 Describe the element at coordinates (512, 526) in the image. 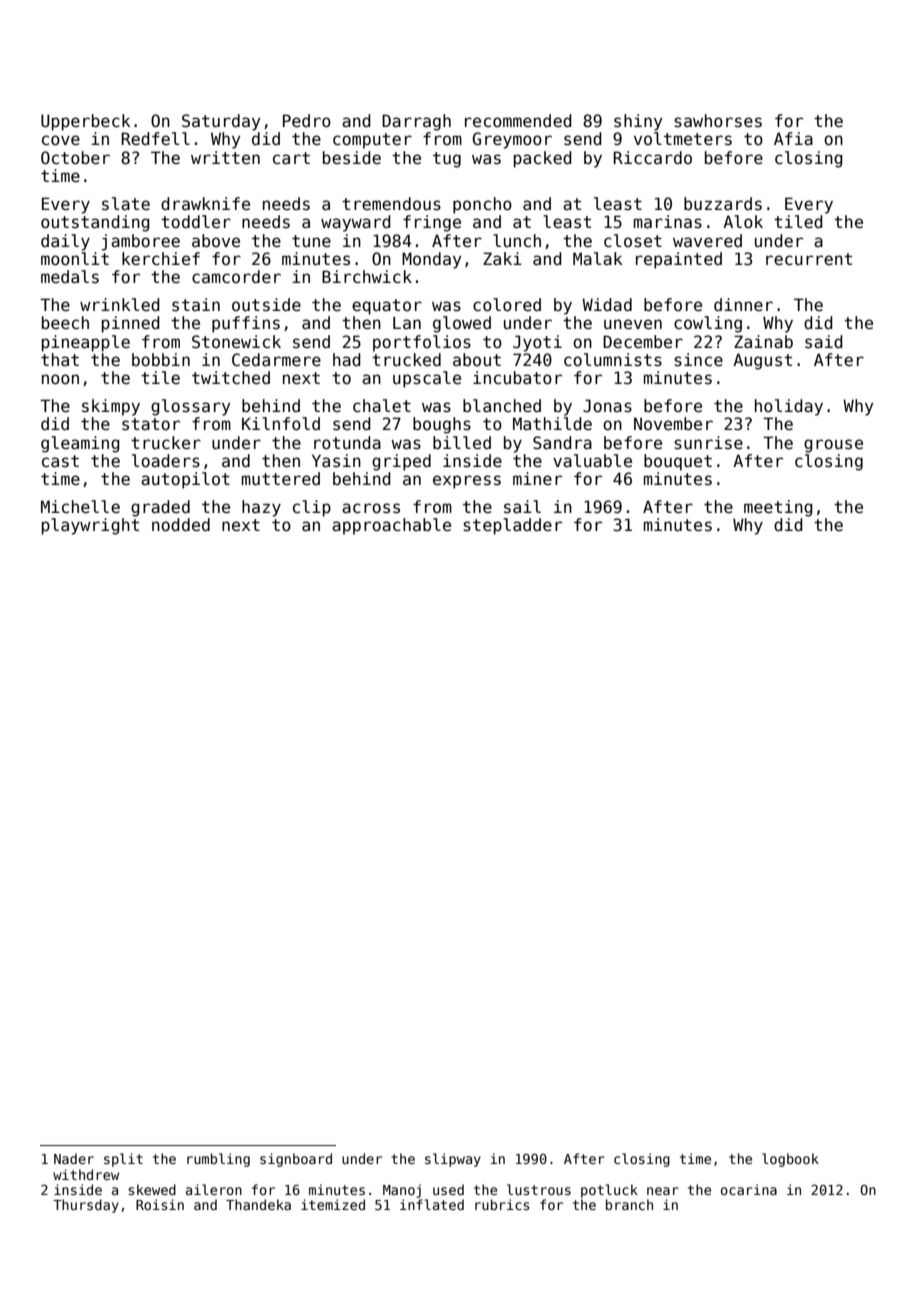

I see `stepladder` at that location.
